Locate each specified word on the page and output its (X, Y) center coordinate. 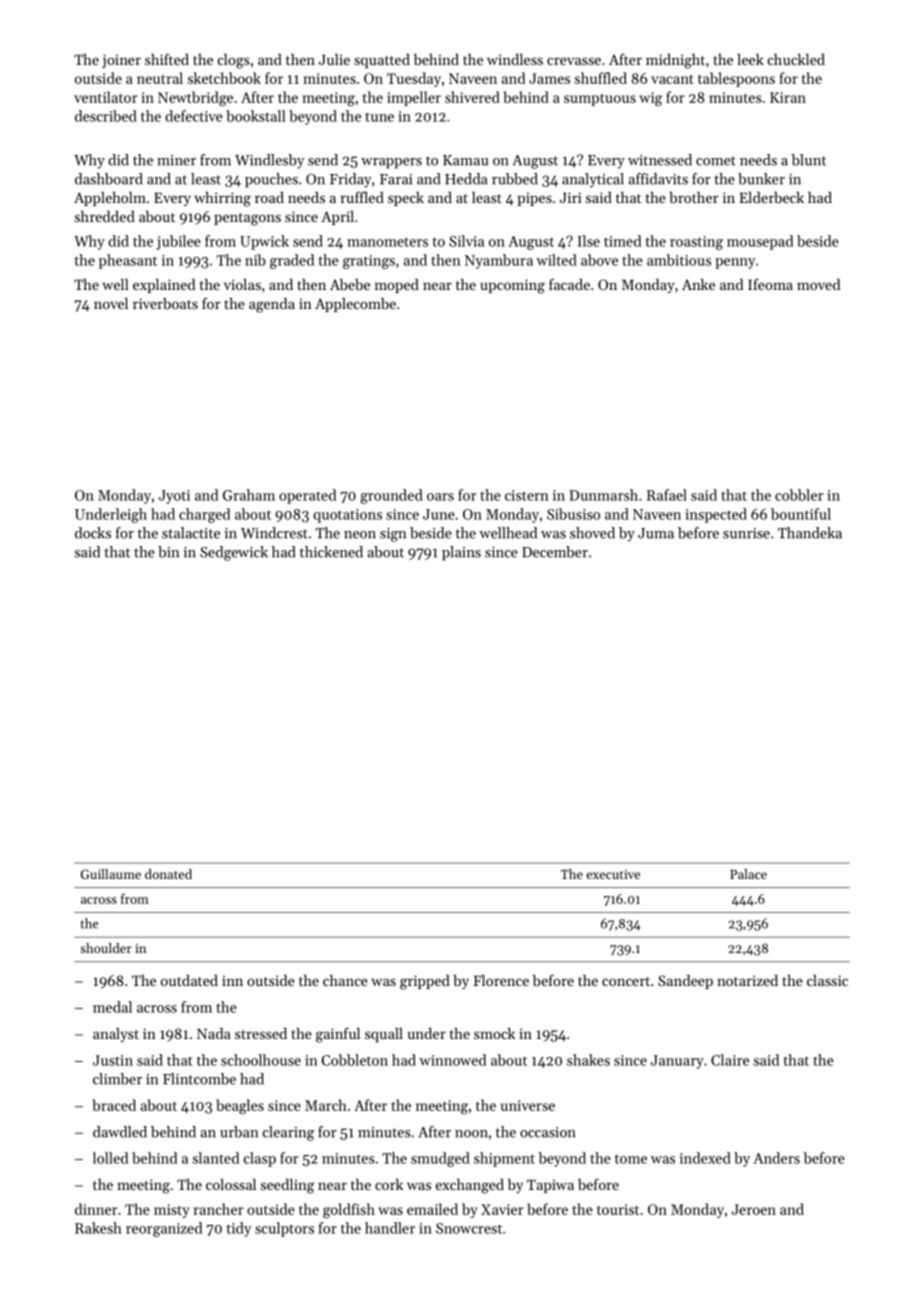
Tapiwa (550, 1186)
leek (750, 59)
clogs (234, 61)
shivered (472, 97)
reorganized (164, 1229)
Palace (748, 874)
